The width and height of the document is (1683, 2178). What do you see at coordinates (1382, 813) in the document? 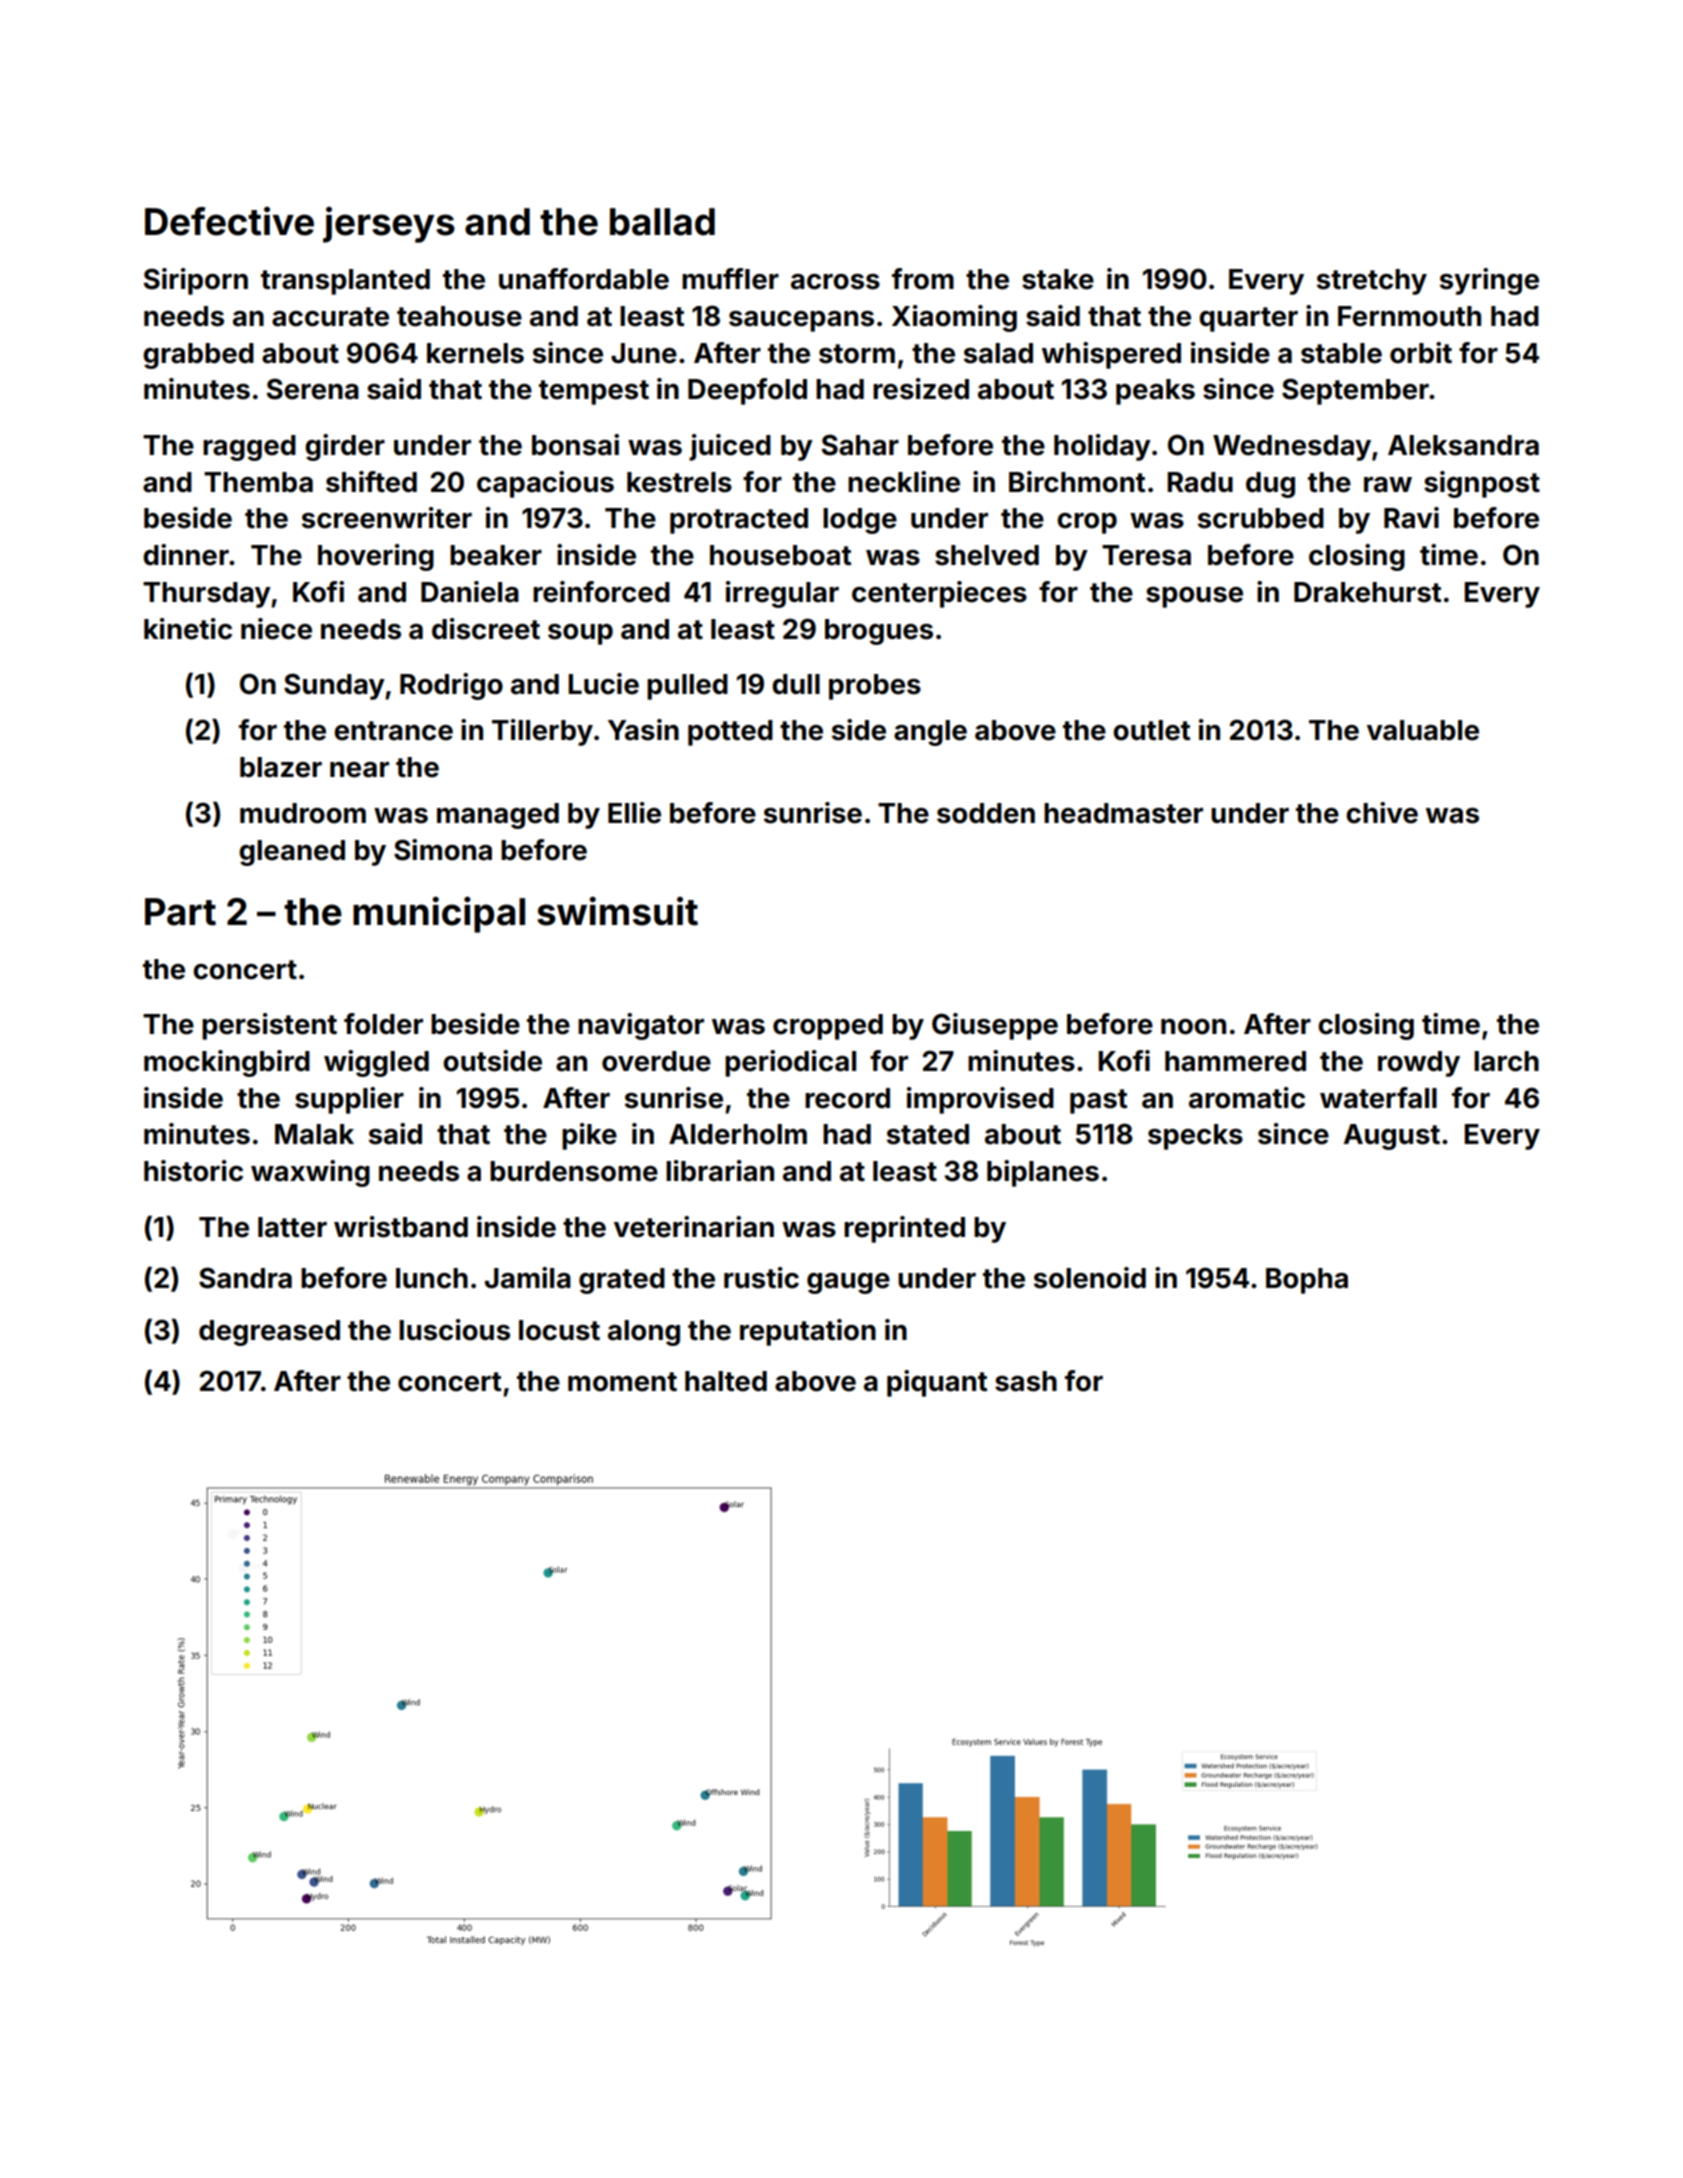
I see `chive` at bounding box center [1382, 813].
